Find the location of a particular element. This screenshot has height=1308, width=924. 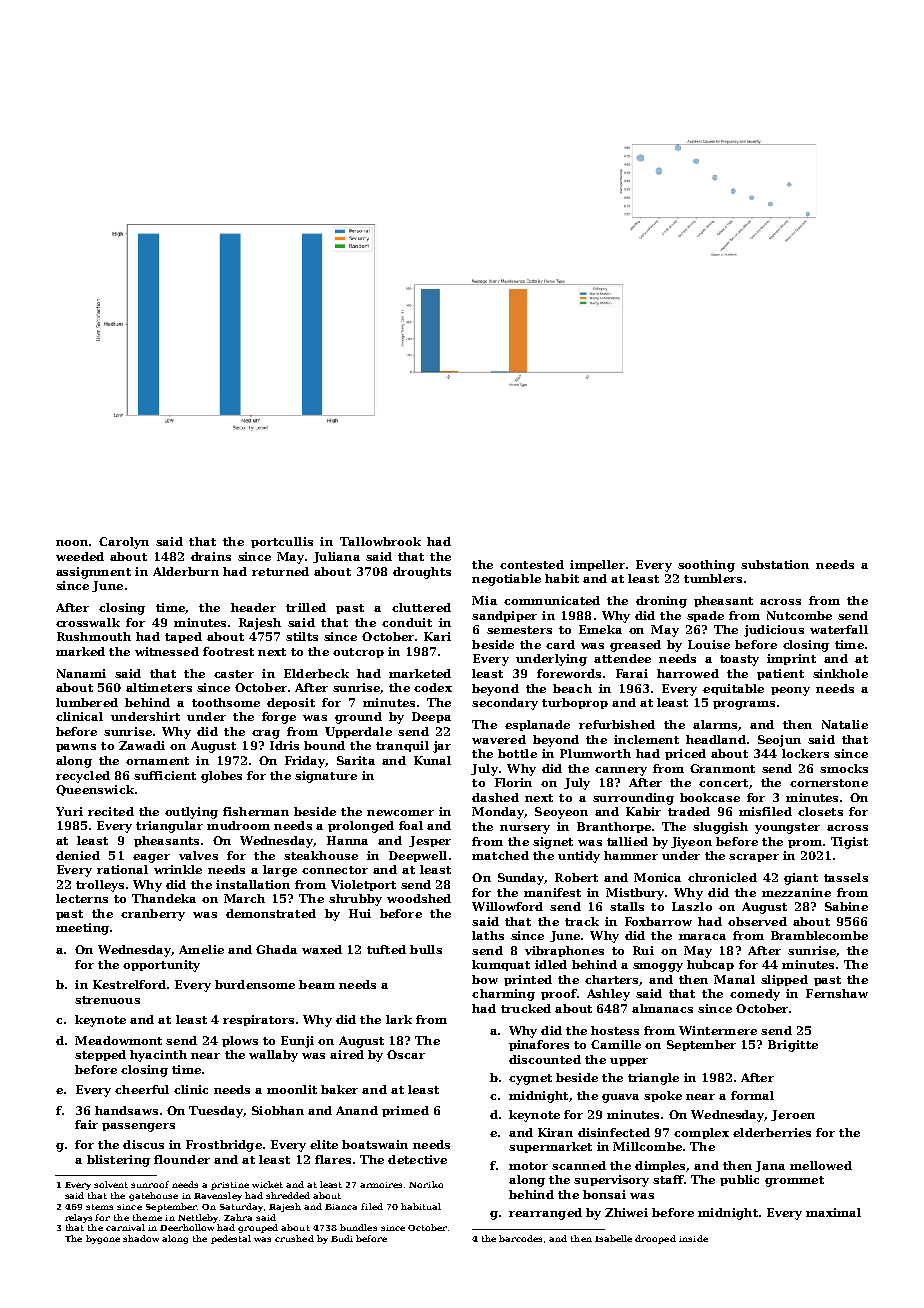

Foxbarrow is located at coordinates (658, 921).
